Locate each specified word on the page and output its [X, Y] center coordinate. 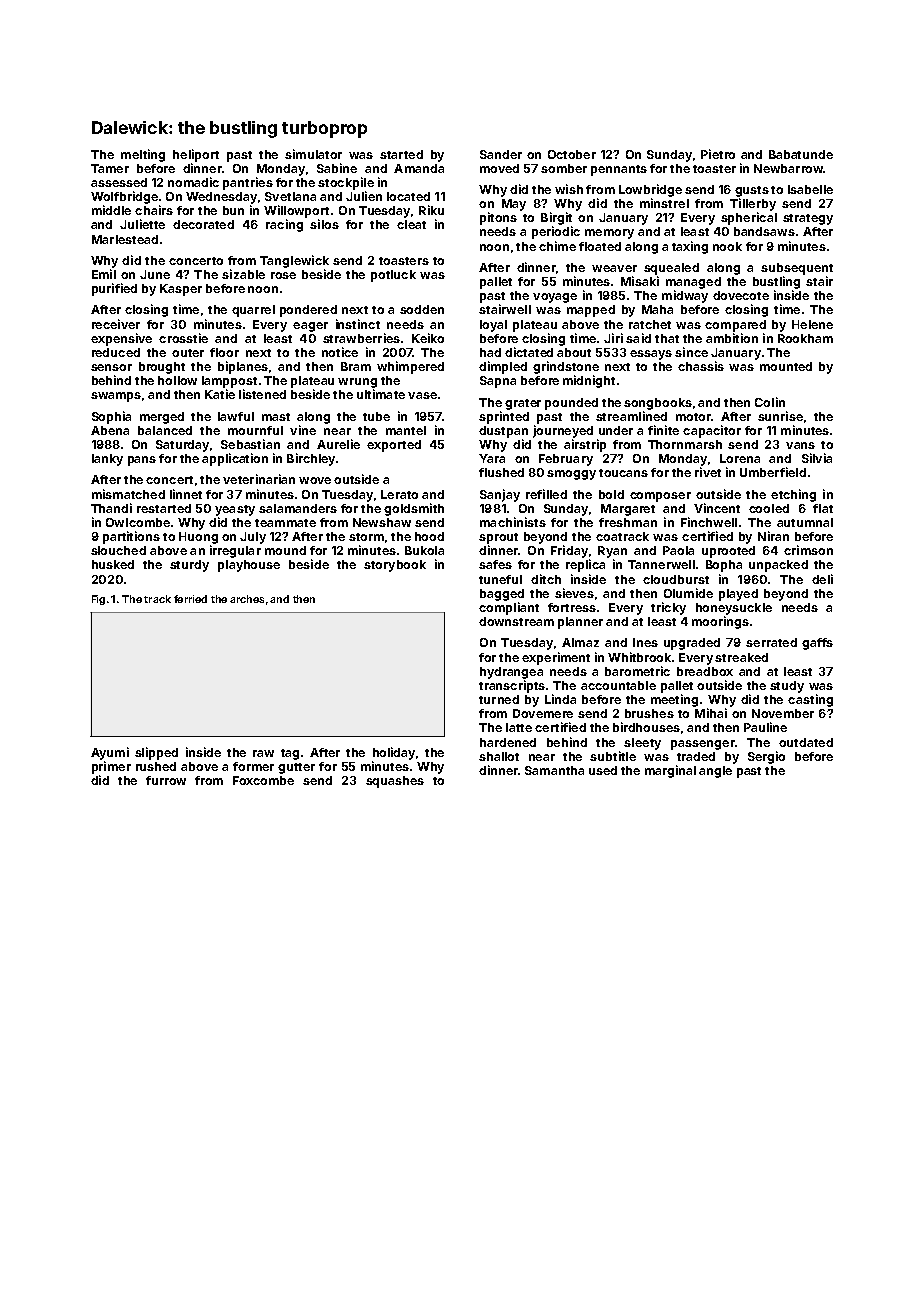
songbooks [658, 404]
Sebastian [250, 444]
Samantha [554, 770]
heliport [196, 155]
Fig [98, 600]
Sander [501, 154]
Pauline [765, 727]
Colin [770, 402]
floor [224, 352]
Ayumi [110, 753]
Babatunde [801, 154]
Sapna [498, 382]
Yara [492, 458]
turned [499, 699]
